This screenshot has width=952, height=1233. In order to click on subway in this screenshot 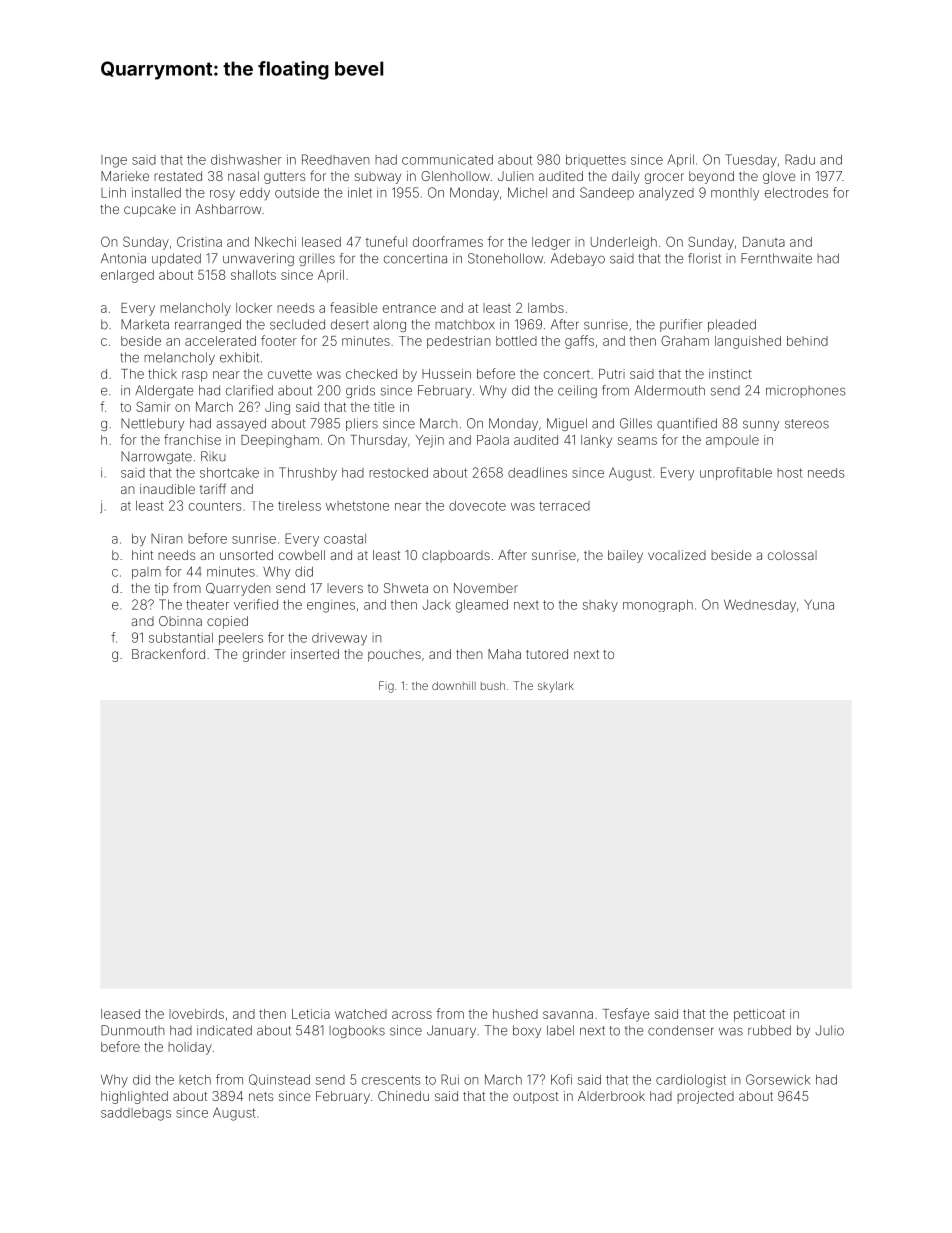, I will do `click(378, 177)`.
